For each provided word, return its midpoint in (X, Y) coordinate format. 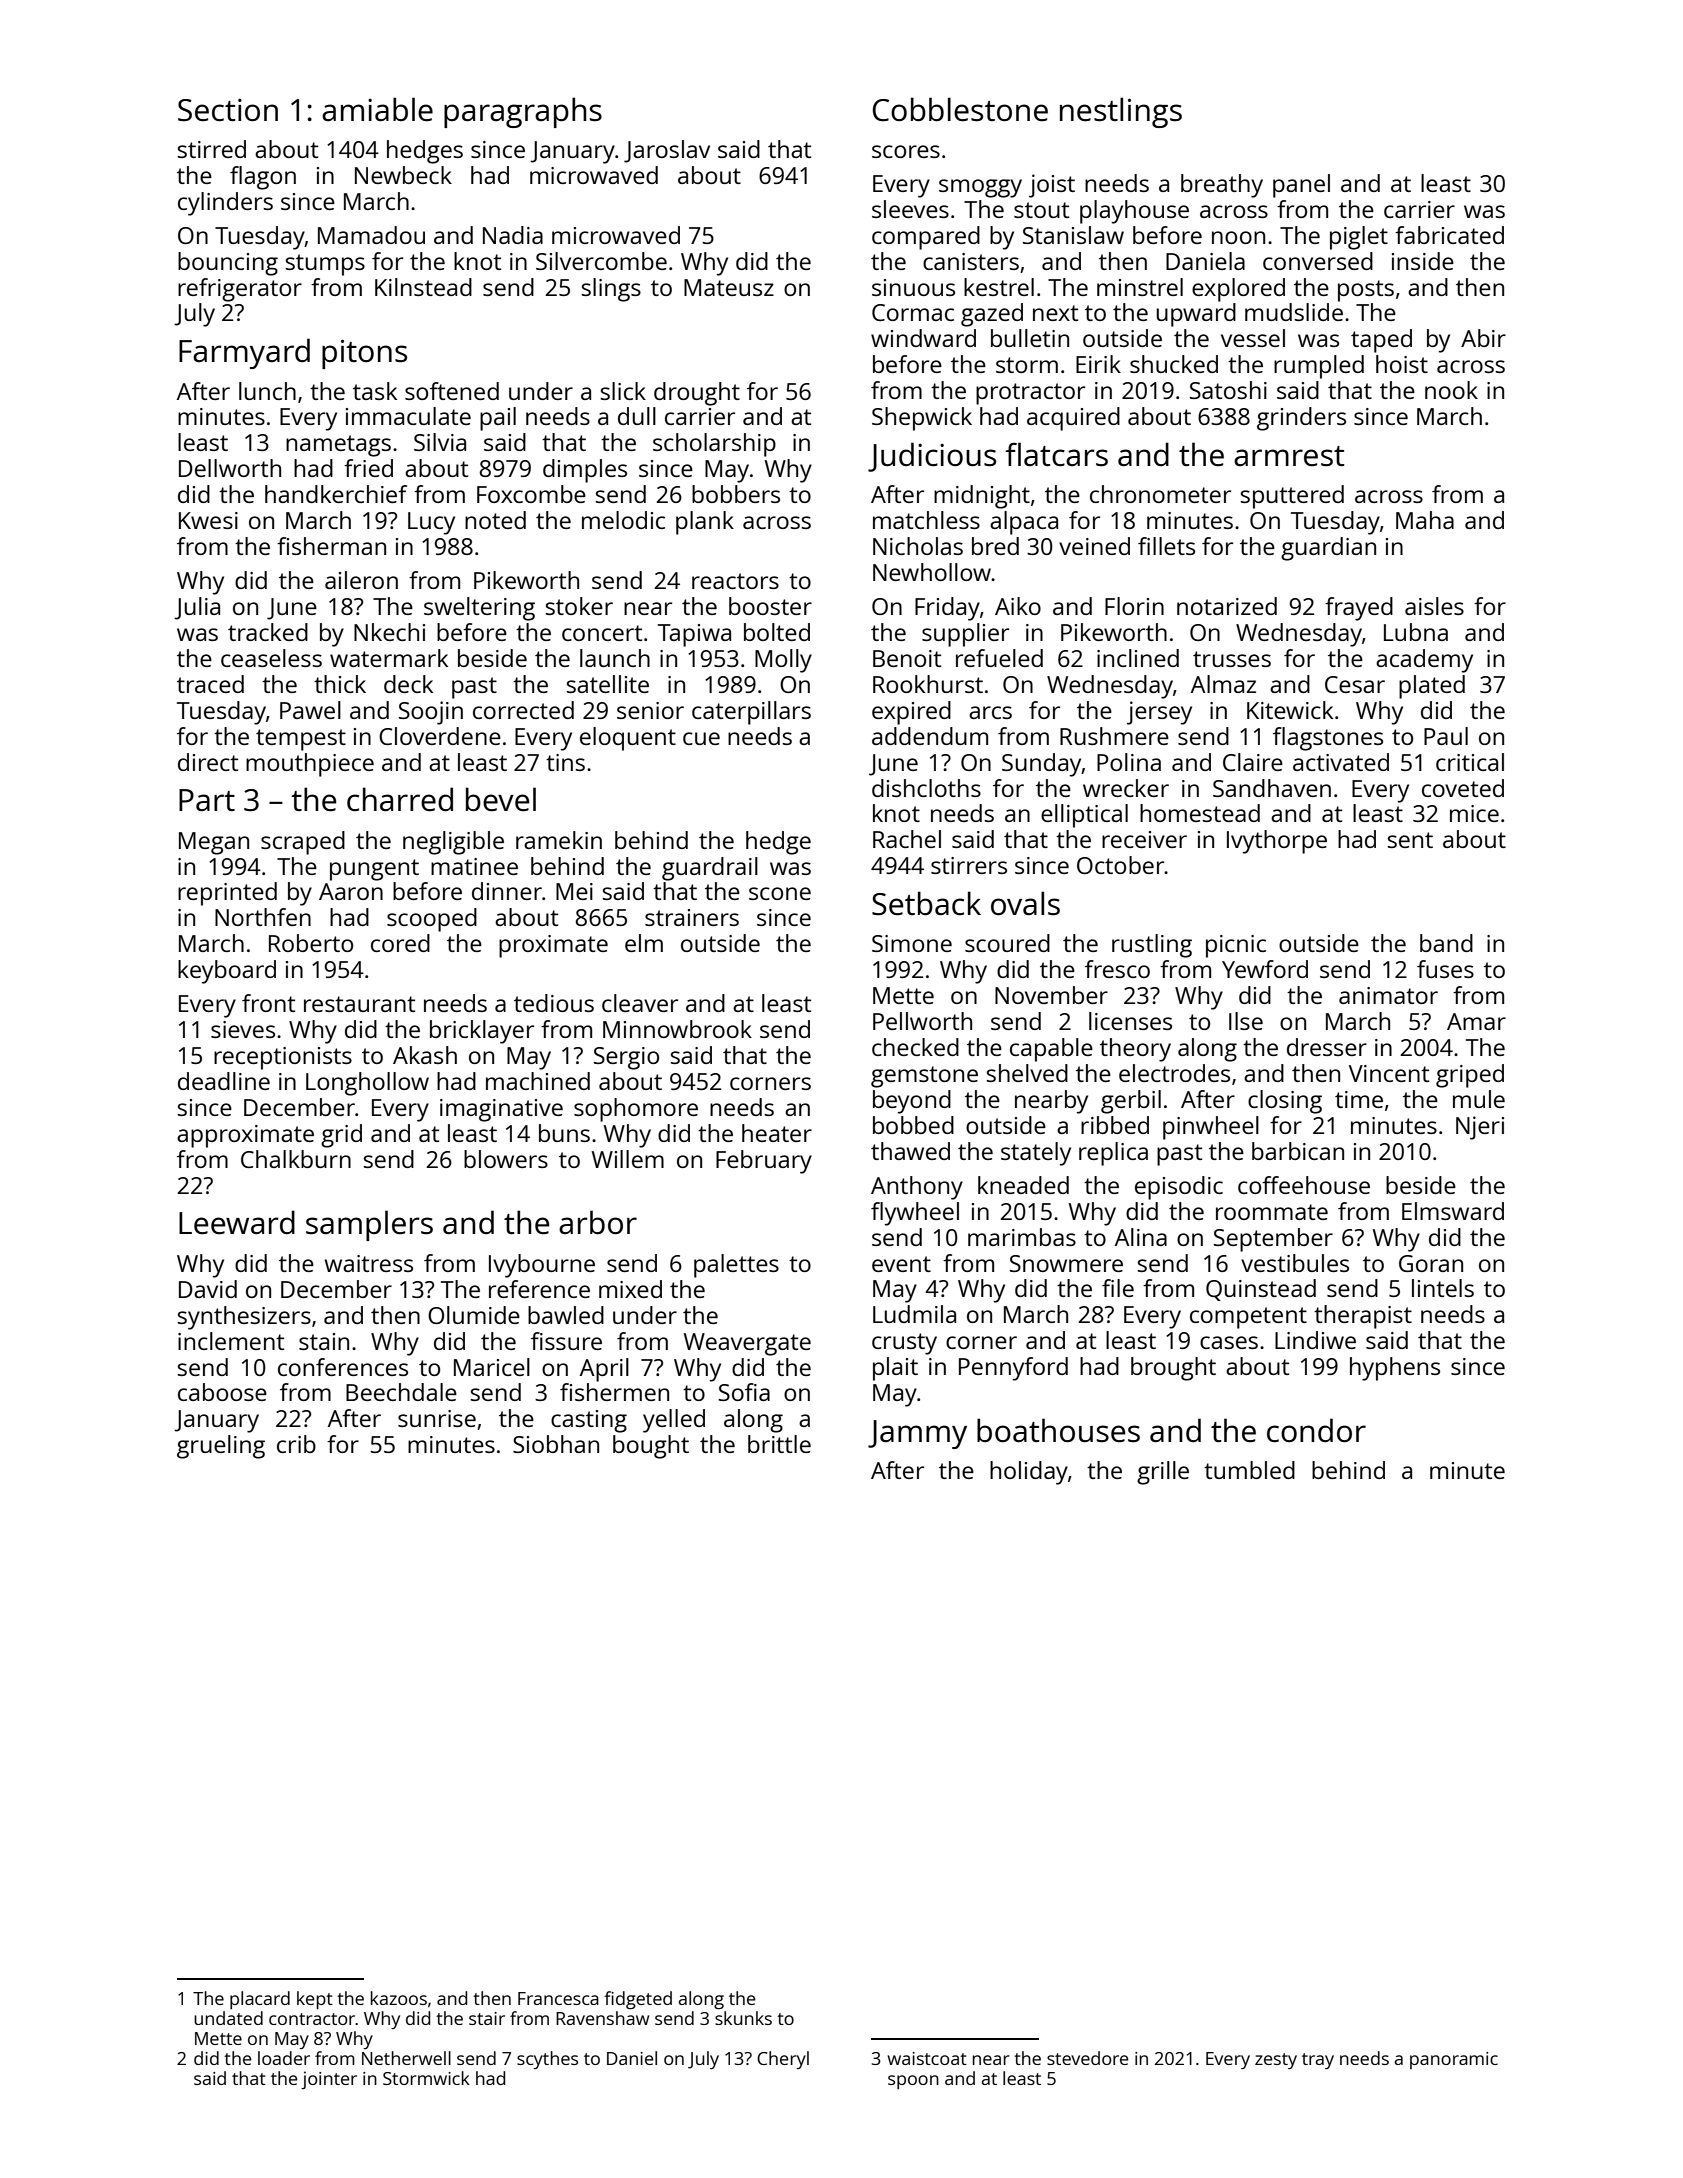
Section (228, 110)
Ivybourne (542, 1266)
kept (315, 2000)
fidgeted (638, 2000)
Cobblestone (960, 109)
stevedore (1087, 2058)
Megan (214, 843)
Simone (912, 943)
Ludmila (914, 1314)
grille (1163, 1473)
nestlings (1121, 112)
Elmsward (1453, 1211)
